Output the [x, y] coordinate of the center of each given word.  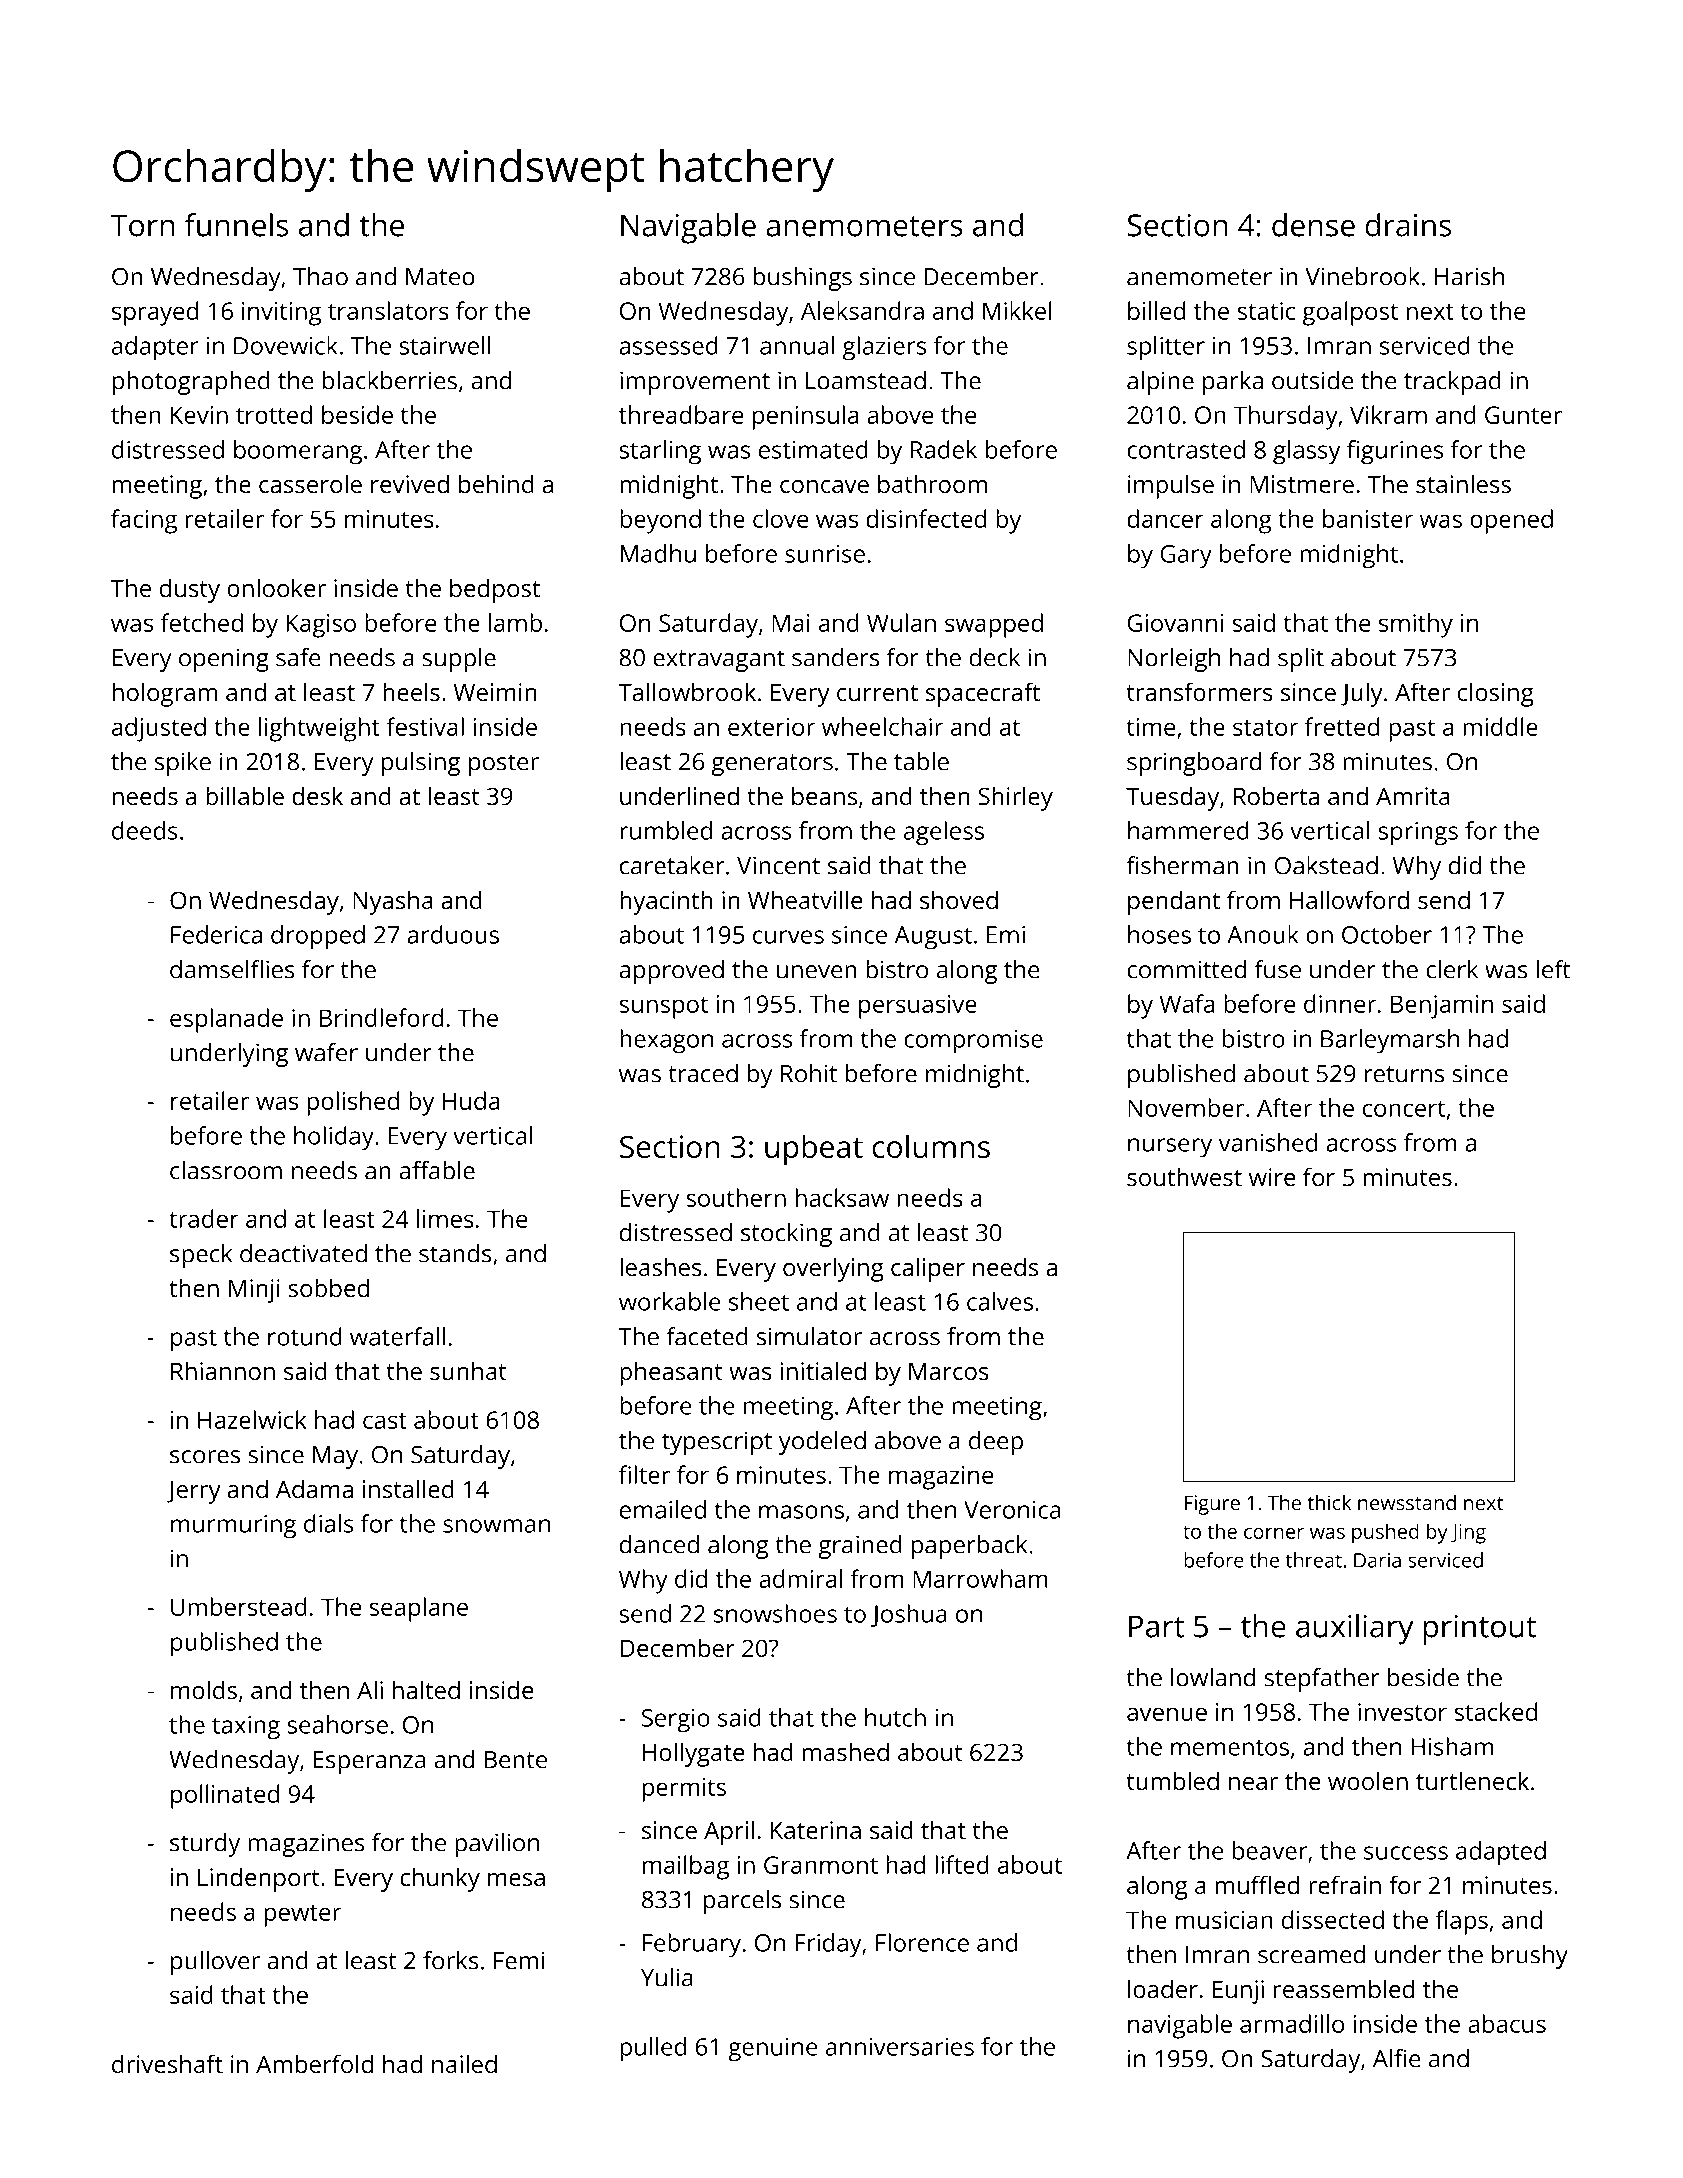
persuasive [918, 1007]
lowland [1213, 1677]
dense [1313, 225]
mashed [846, 1751]
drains [1408, 225]
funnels [236, 225]
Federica [216, 934]
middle [1500, 726]
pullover [215, 1963]
